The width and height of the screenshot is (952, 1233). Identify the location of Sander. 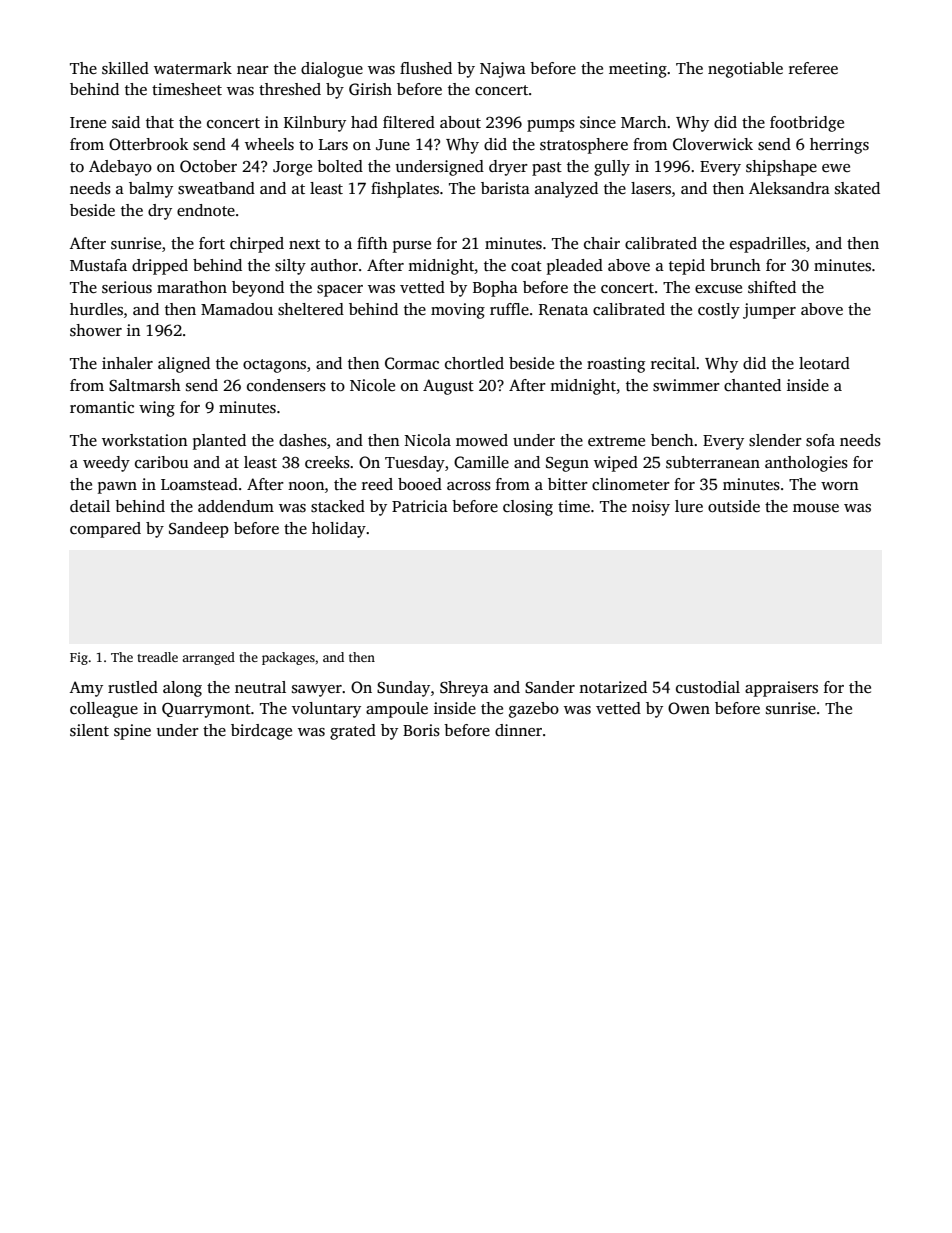
(550, 687).
